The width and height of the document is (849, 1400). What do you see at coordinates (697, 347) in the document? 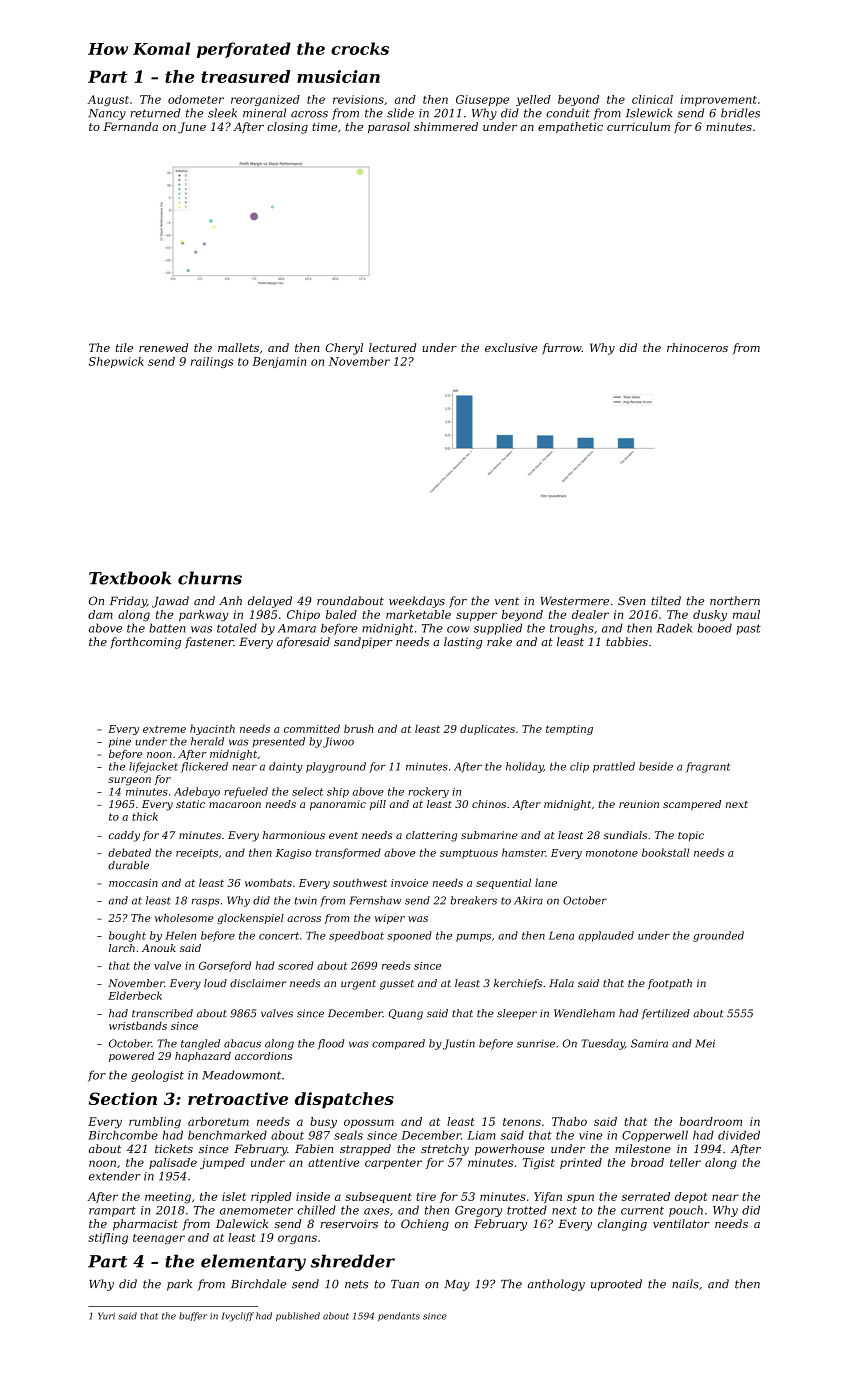
I see `rhinoceros` at bounding box center [697, 347].
